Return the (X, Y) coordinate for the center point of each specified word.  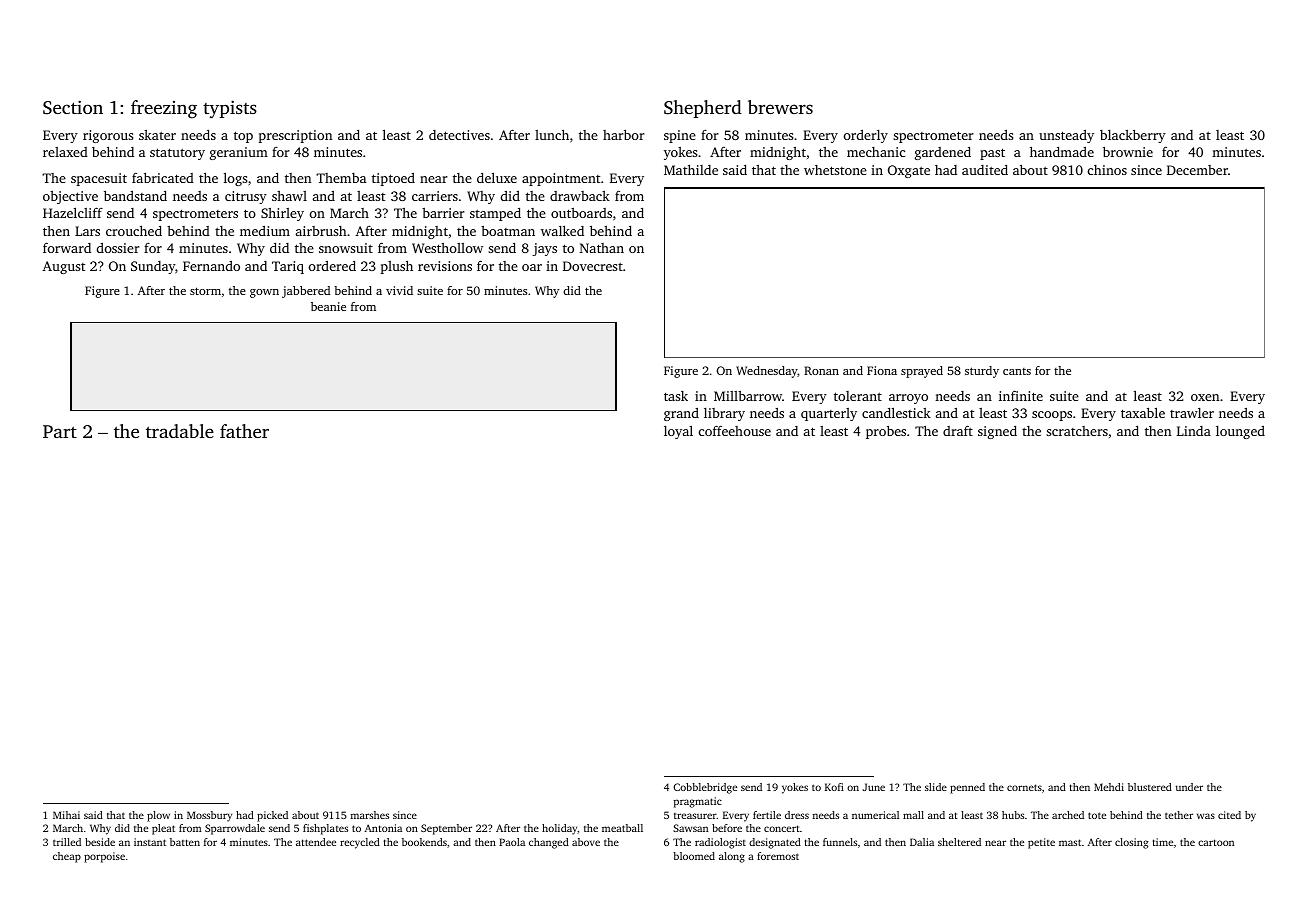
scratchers (1077, 431)
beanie (328, 306)
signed (997, 432)
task (676, 396)
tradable (180, 431)
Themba (341, 178)
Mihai (66, 815)
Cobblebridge (705, 788)
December (1197, 170)
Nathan (602, 248)
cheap (67, 857)
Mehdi (1109, 787)
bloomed (694, 856)
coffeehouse (735, 430)
